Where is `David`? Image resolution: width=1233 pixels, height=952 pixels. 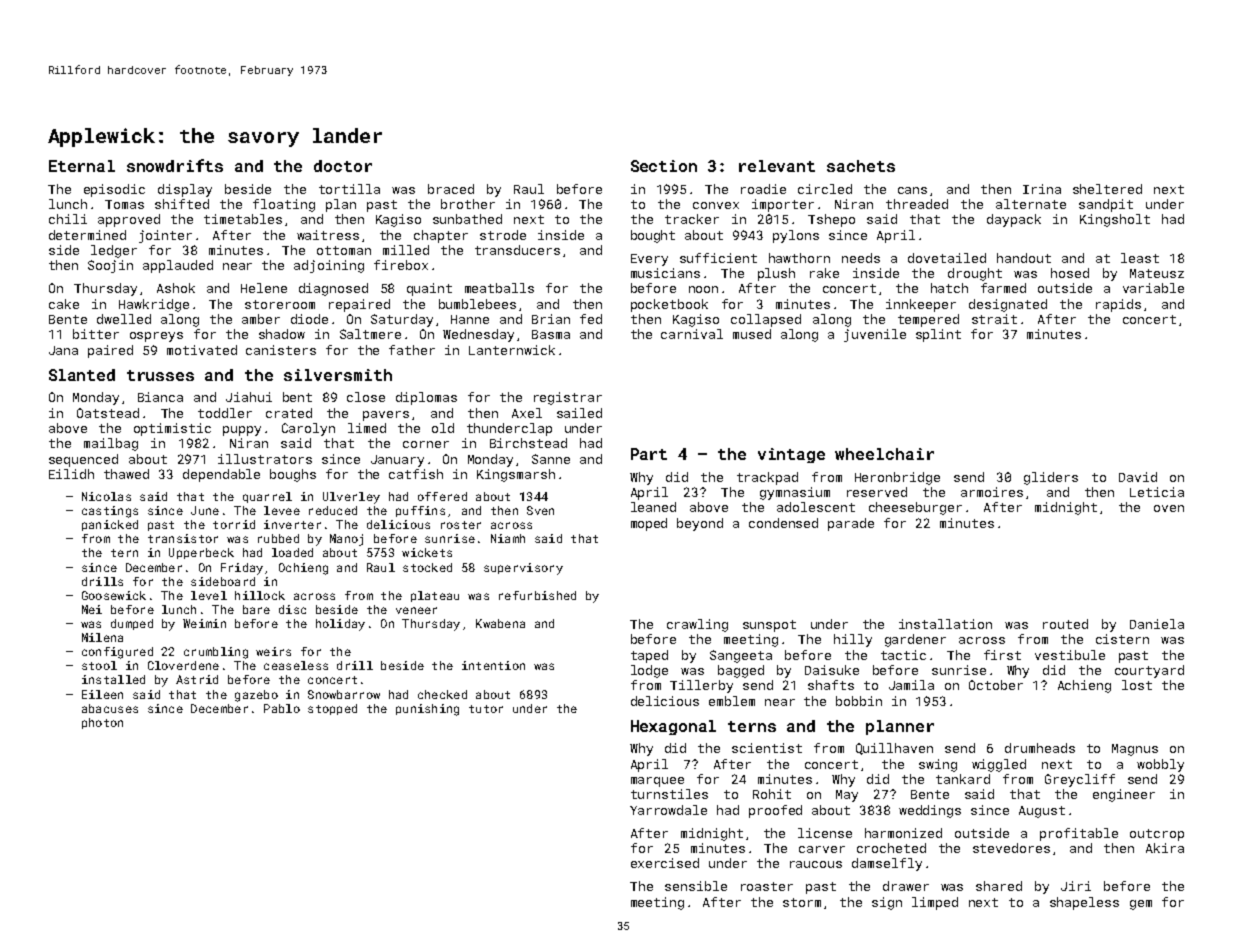
David is located at coordinates (1138, 477).
